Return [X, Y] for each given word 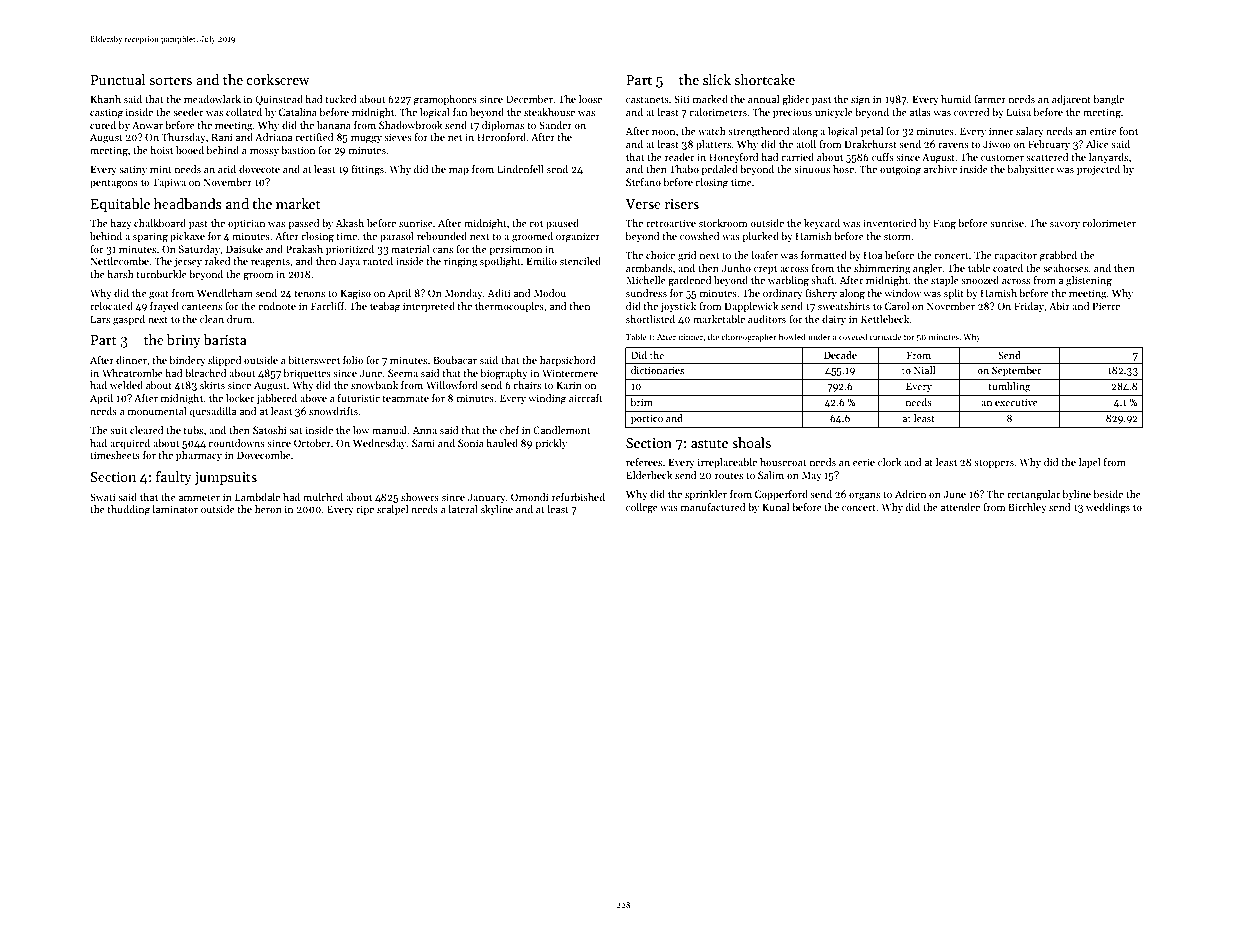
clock [890, 462]
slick [717, 79]
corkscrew [278, 79]
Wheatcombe [132, 373]
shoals [751, 442]
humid [956, 99]
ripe [365, 510]
